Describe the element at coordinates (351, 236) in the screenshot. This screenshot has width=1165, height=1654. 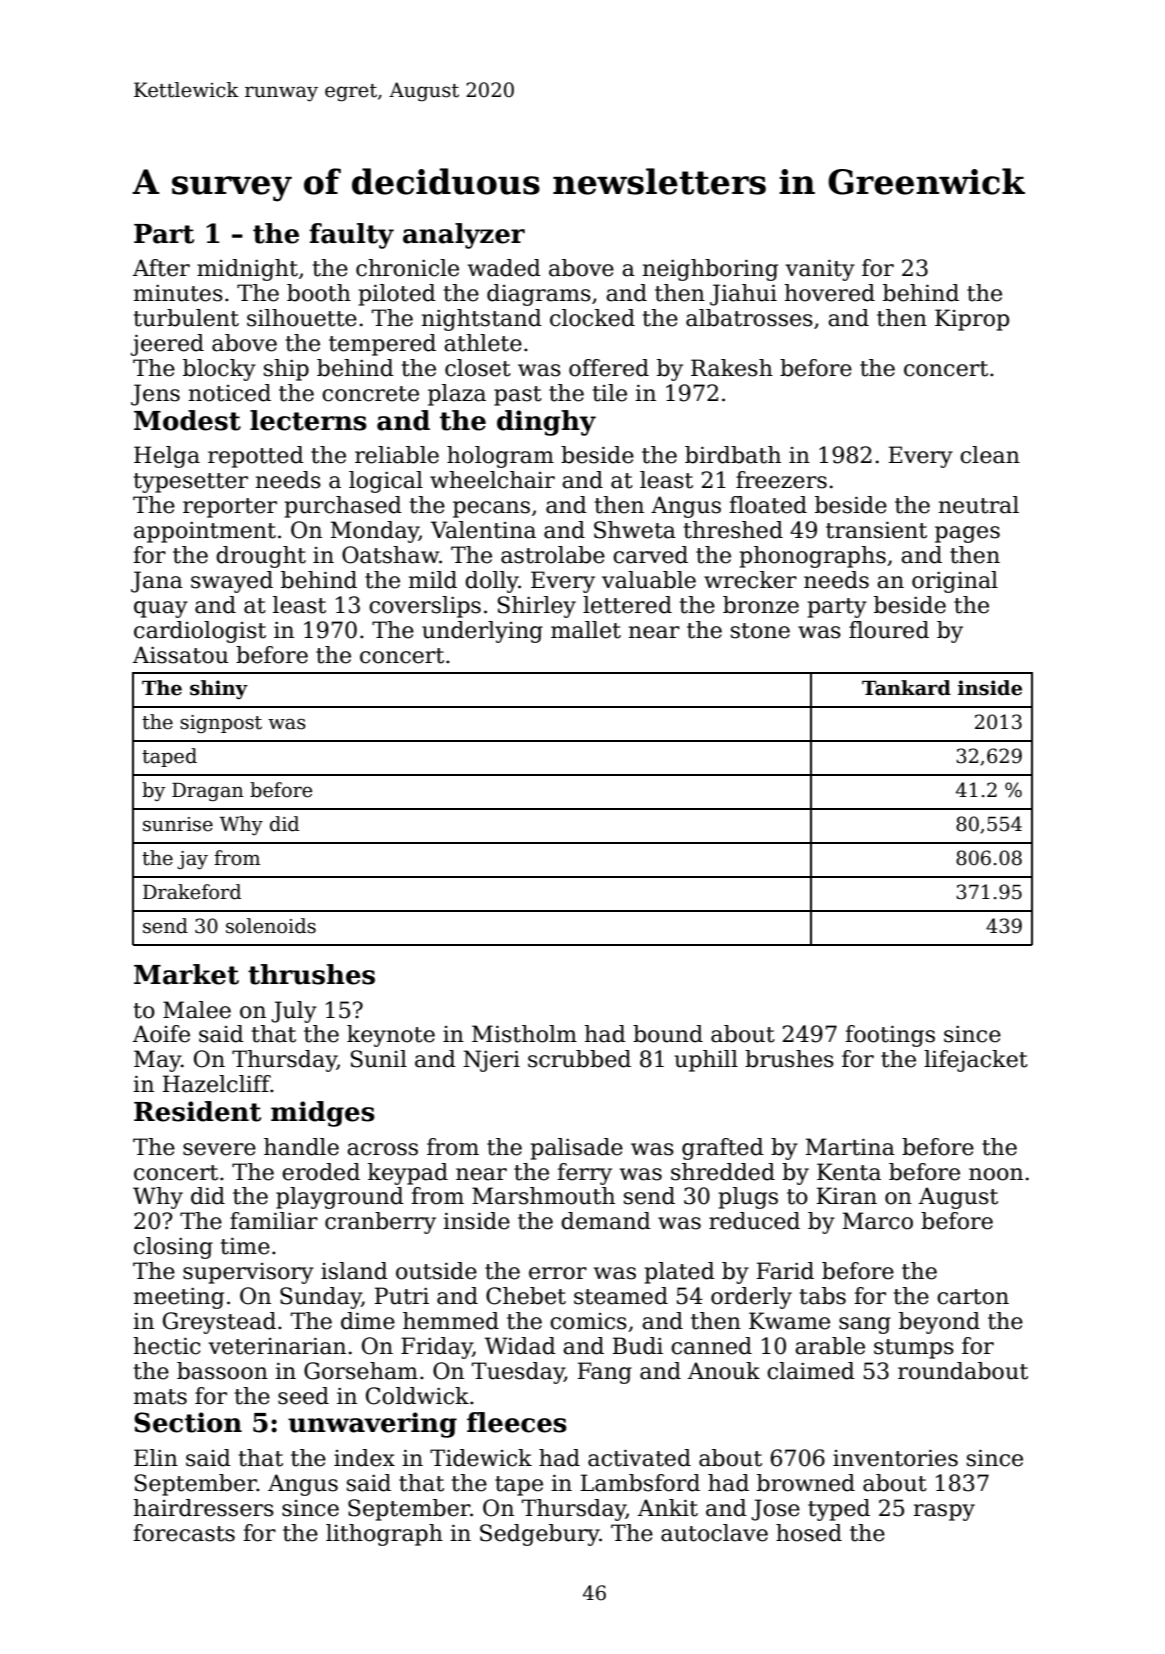
I see `faulty` at that location.
